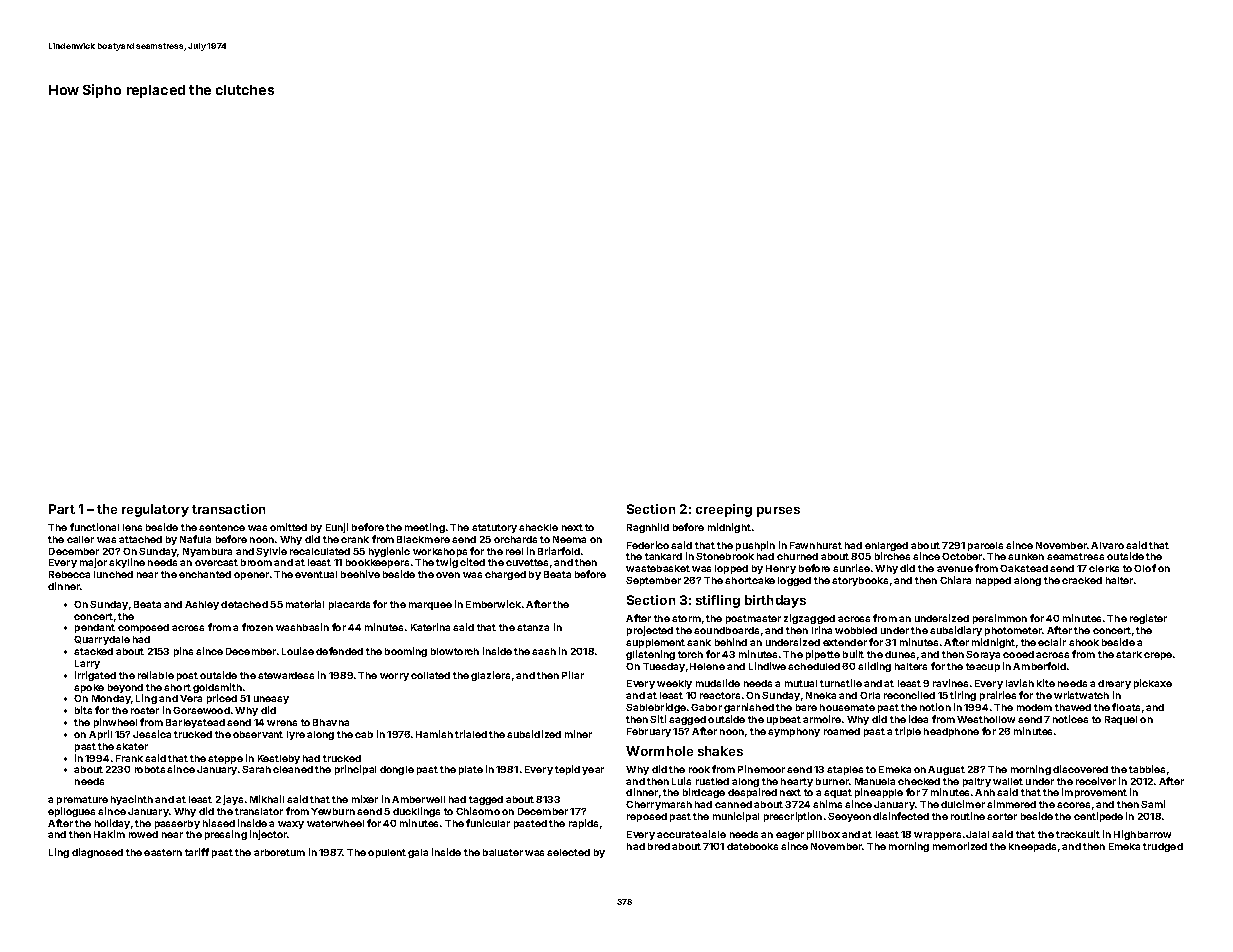  I want to click on Federico, so click(648, 545).
